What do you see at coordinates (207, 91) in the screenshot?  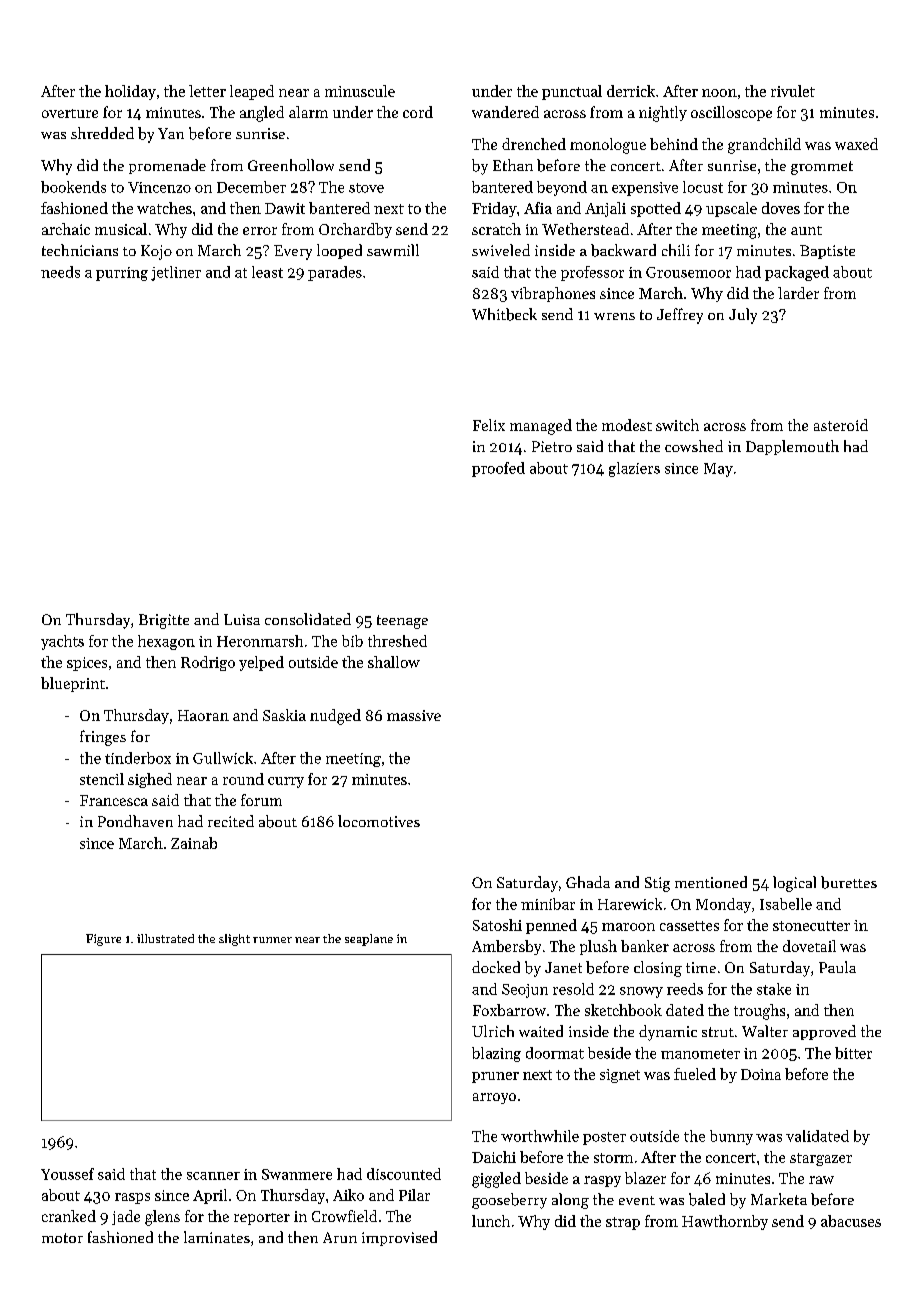 I see `letter` at bounding box center [207, 91].
